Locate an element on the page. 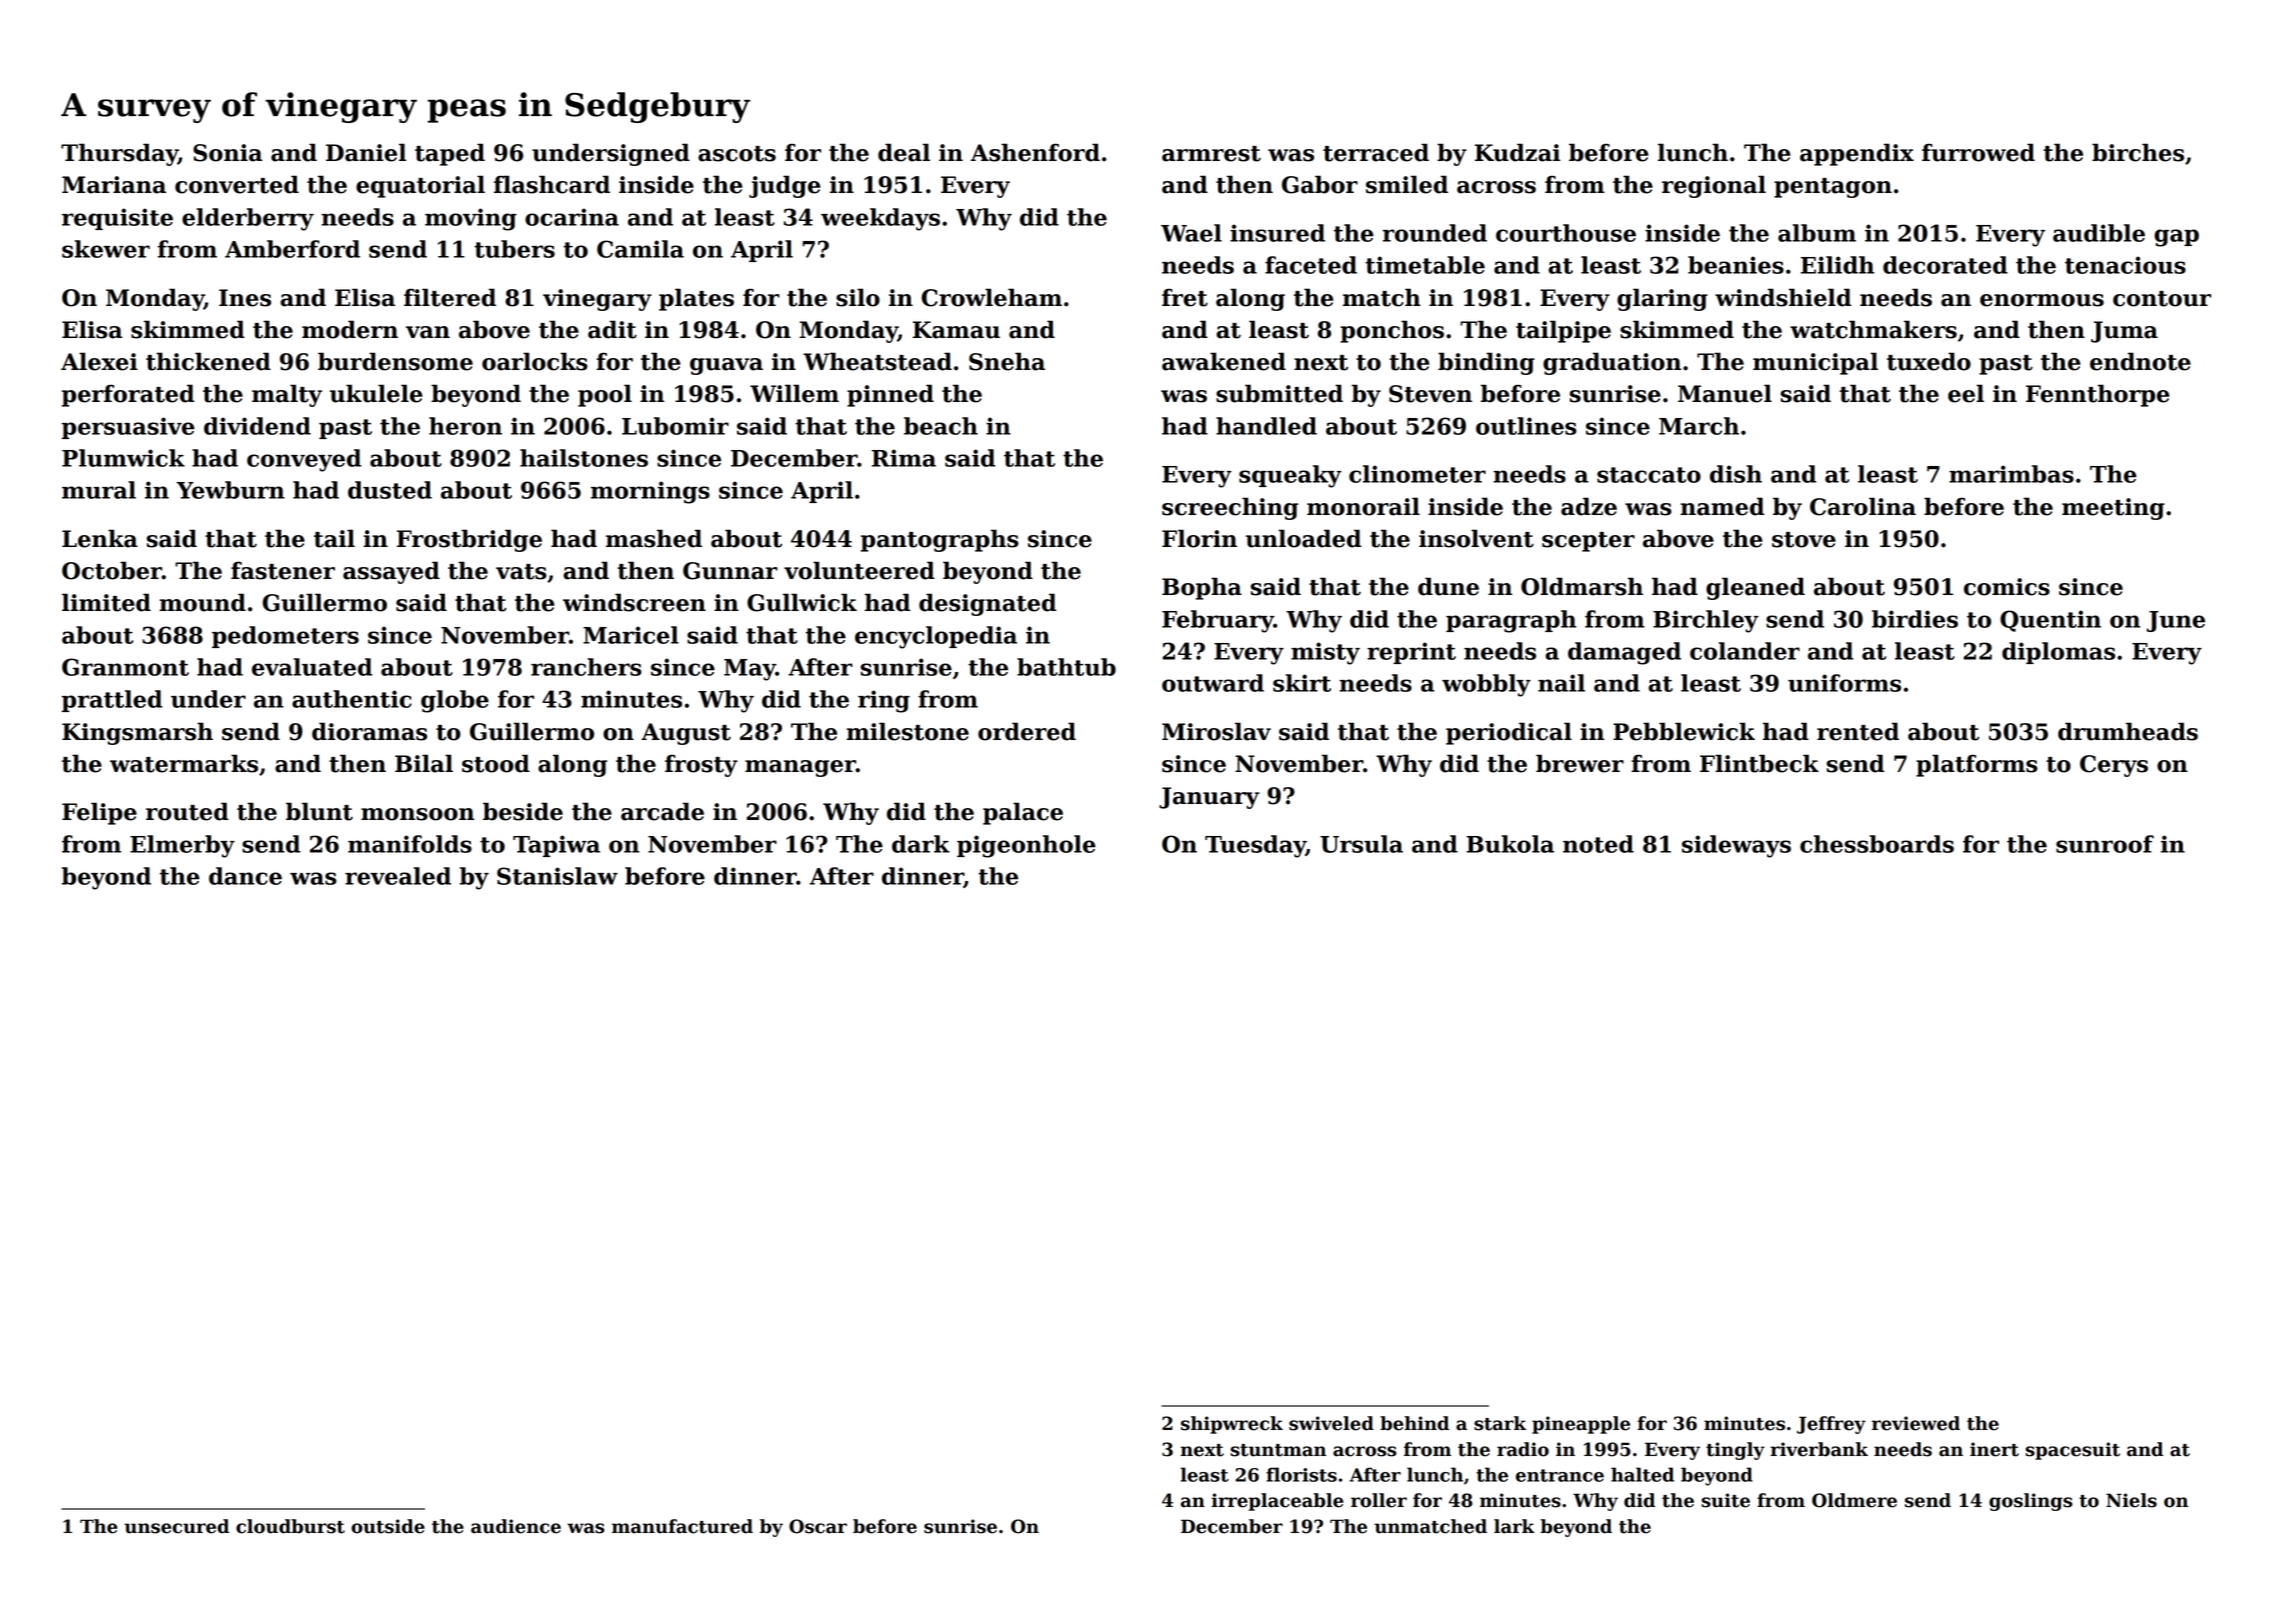 Image resolution: width=2278 pixels, height=1611 pixels. Cerys is located at coordinates (2114, 766).
